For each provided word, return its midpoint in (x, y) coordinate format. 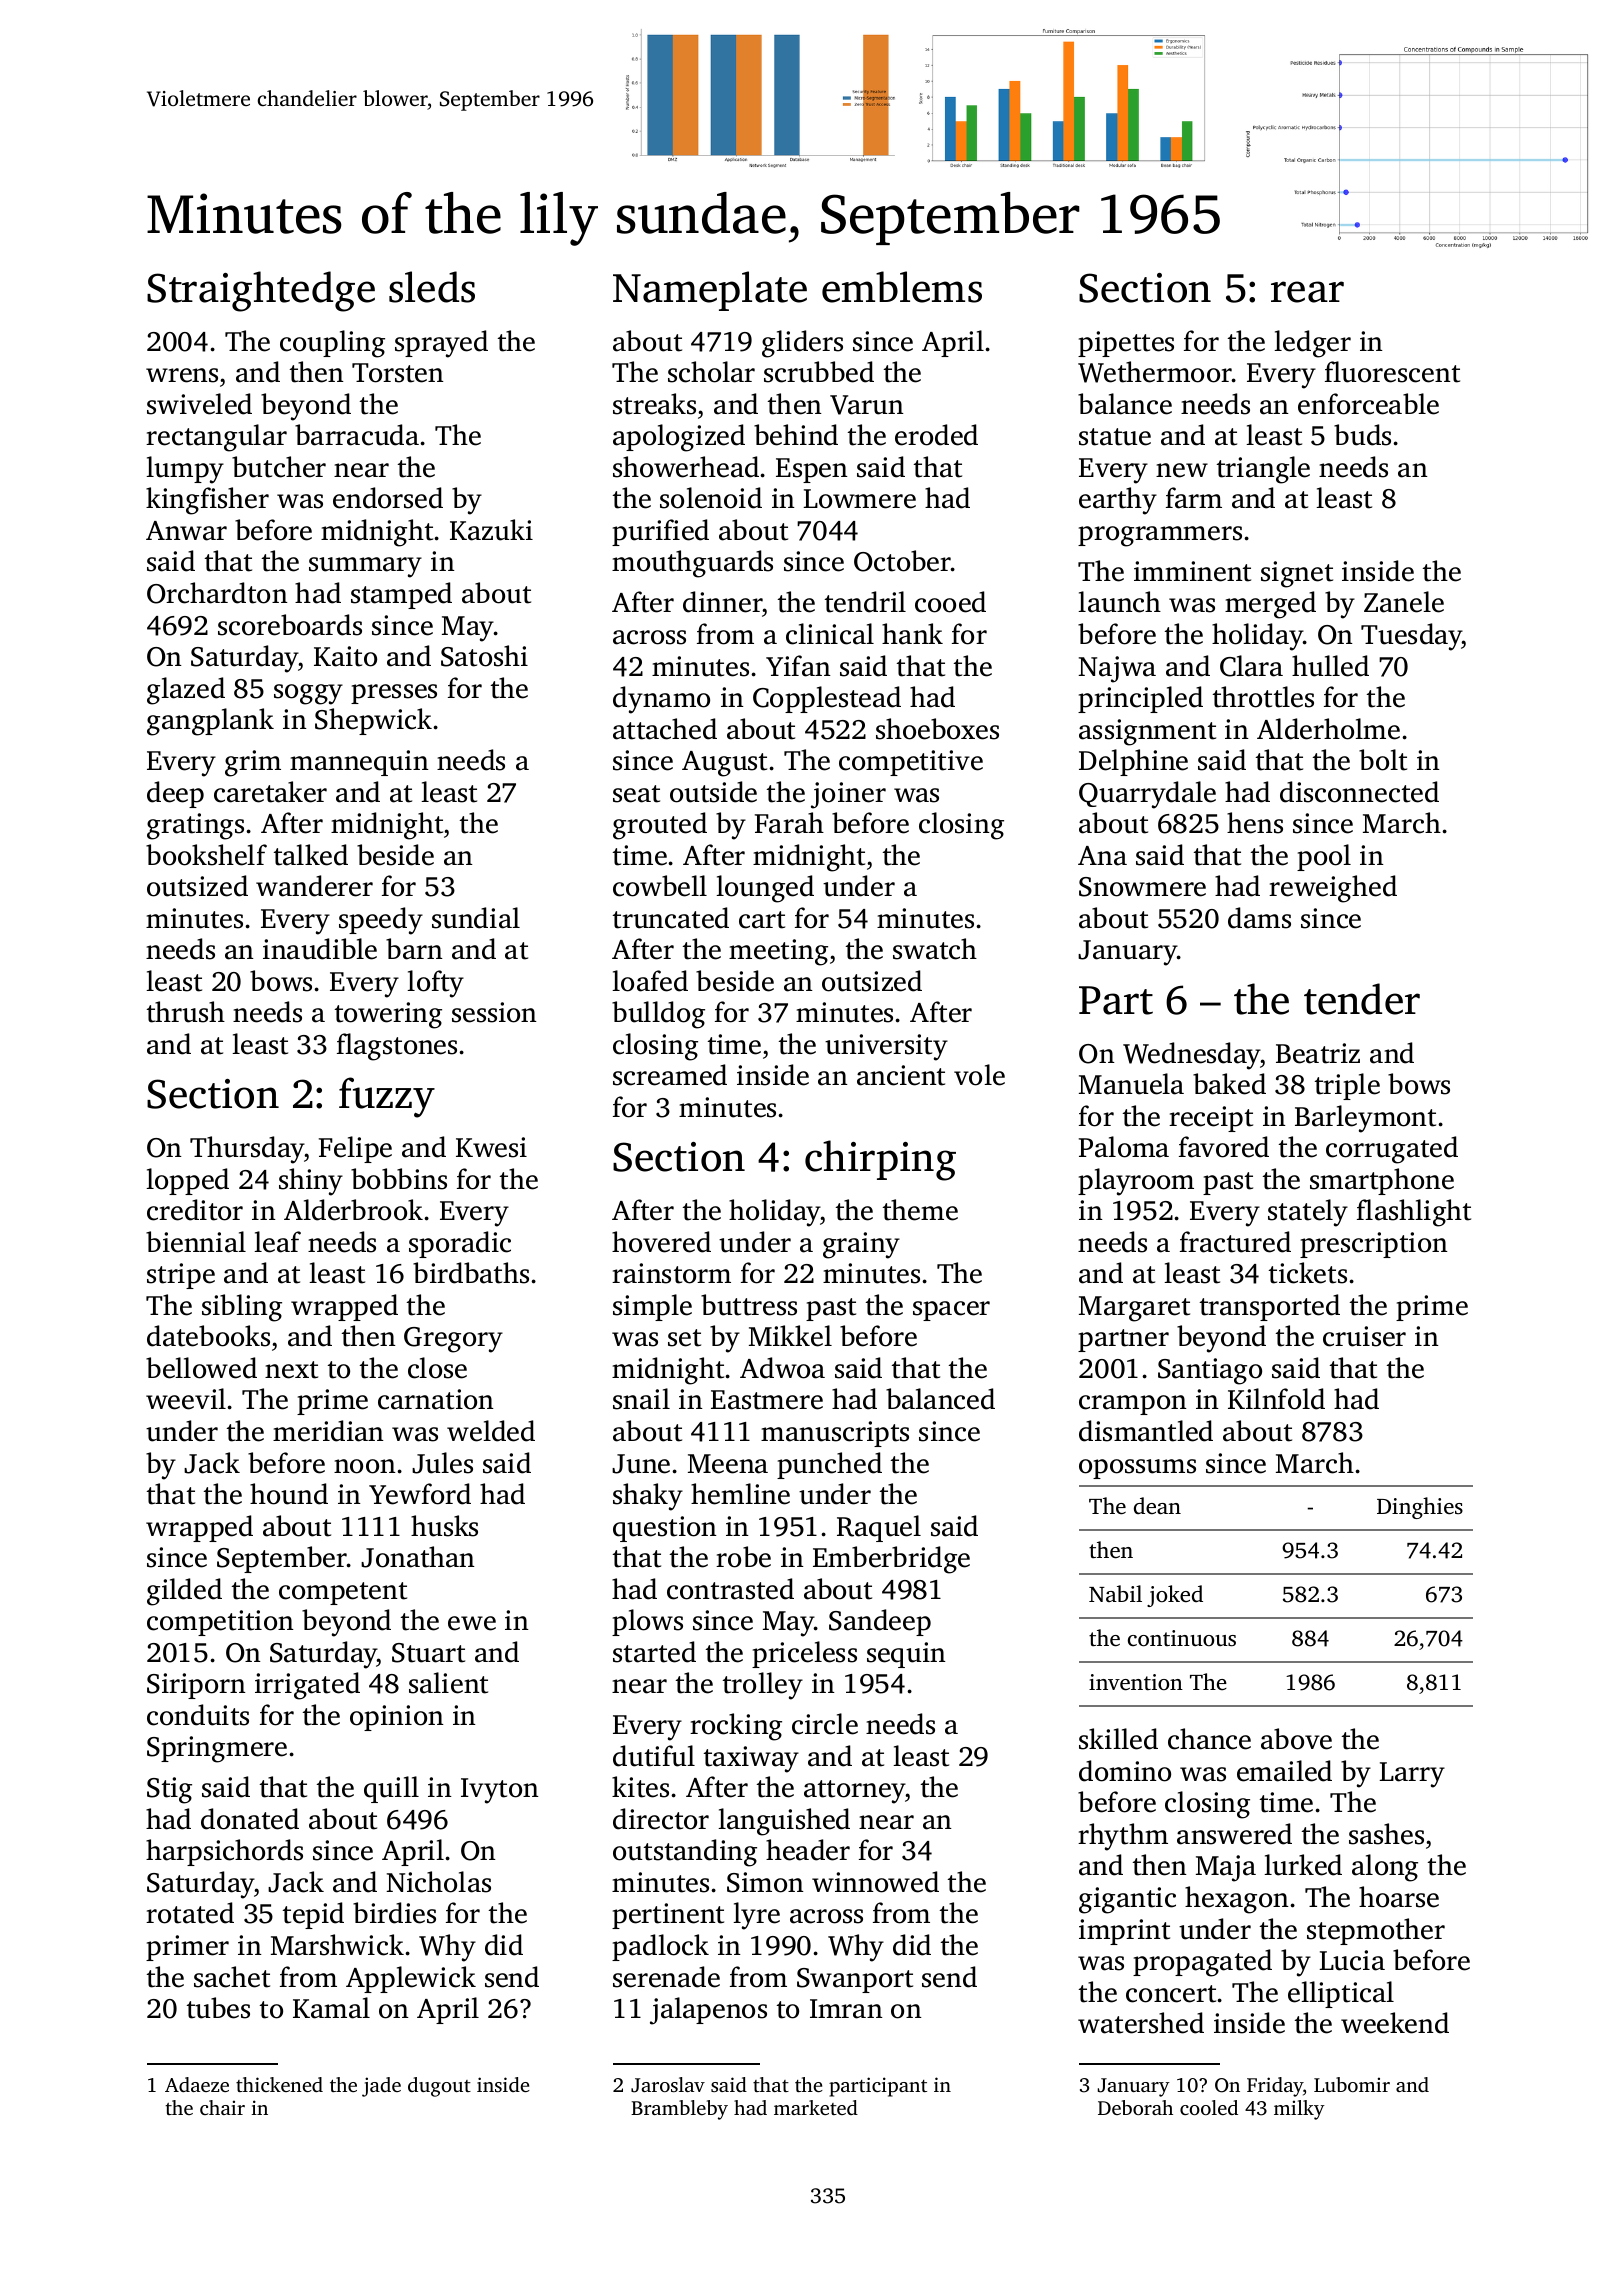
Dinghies (1420, 1508)
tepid (313, 1915)
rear (1307, 292)
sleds (432, 287)
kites (640, 1787)
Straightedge (261, 291)
